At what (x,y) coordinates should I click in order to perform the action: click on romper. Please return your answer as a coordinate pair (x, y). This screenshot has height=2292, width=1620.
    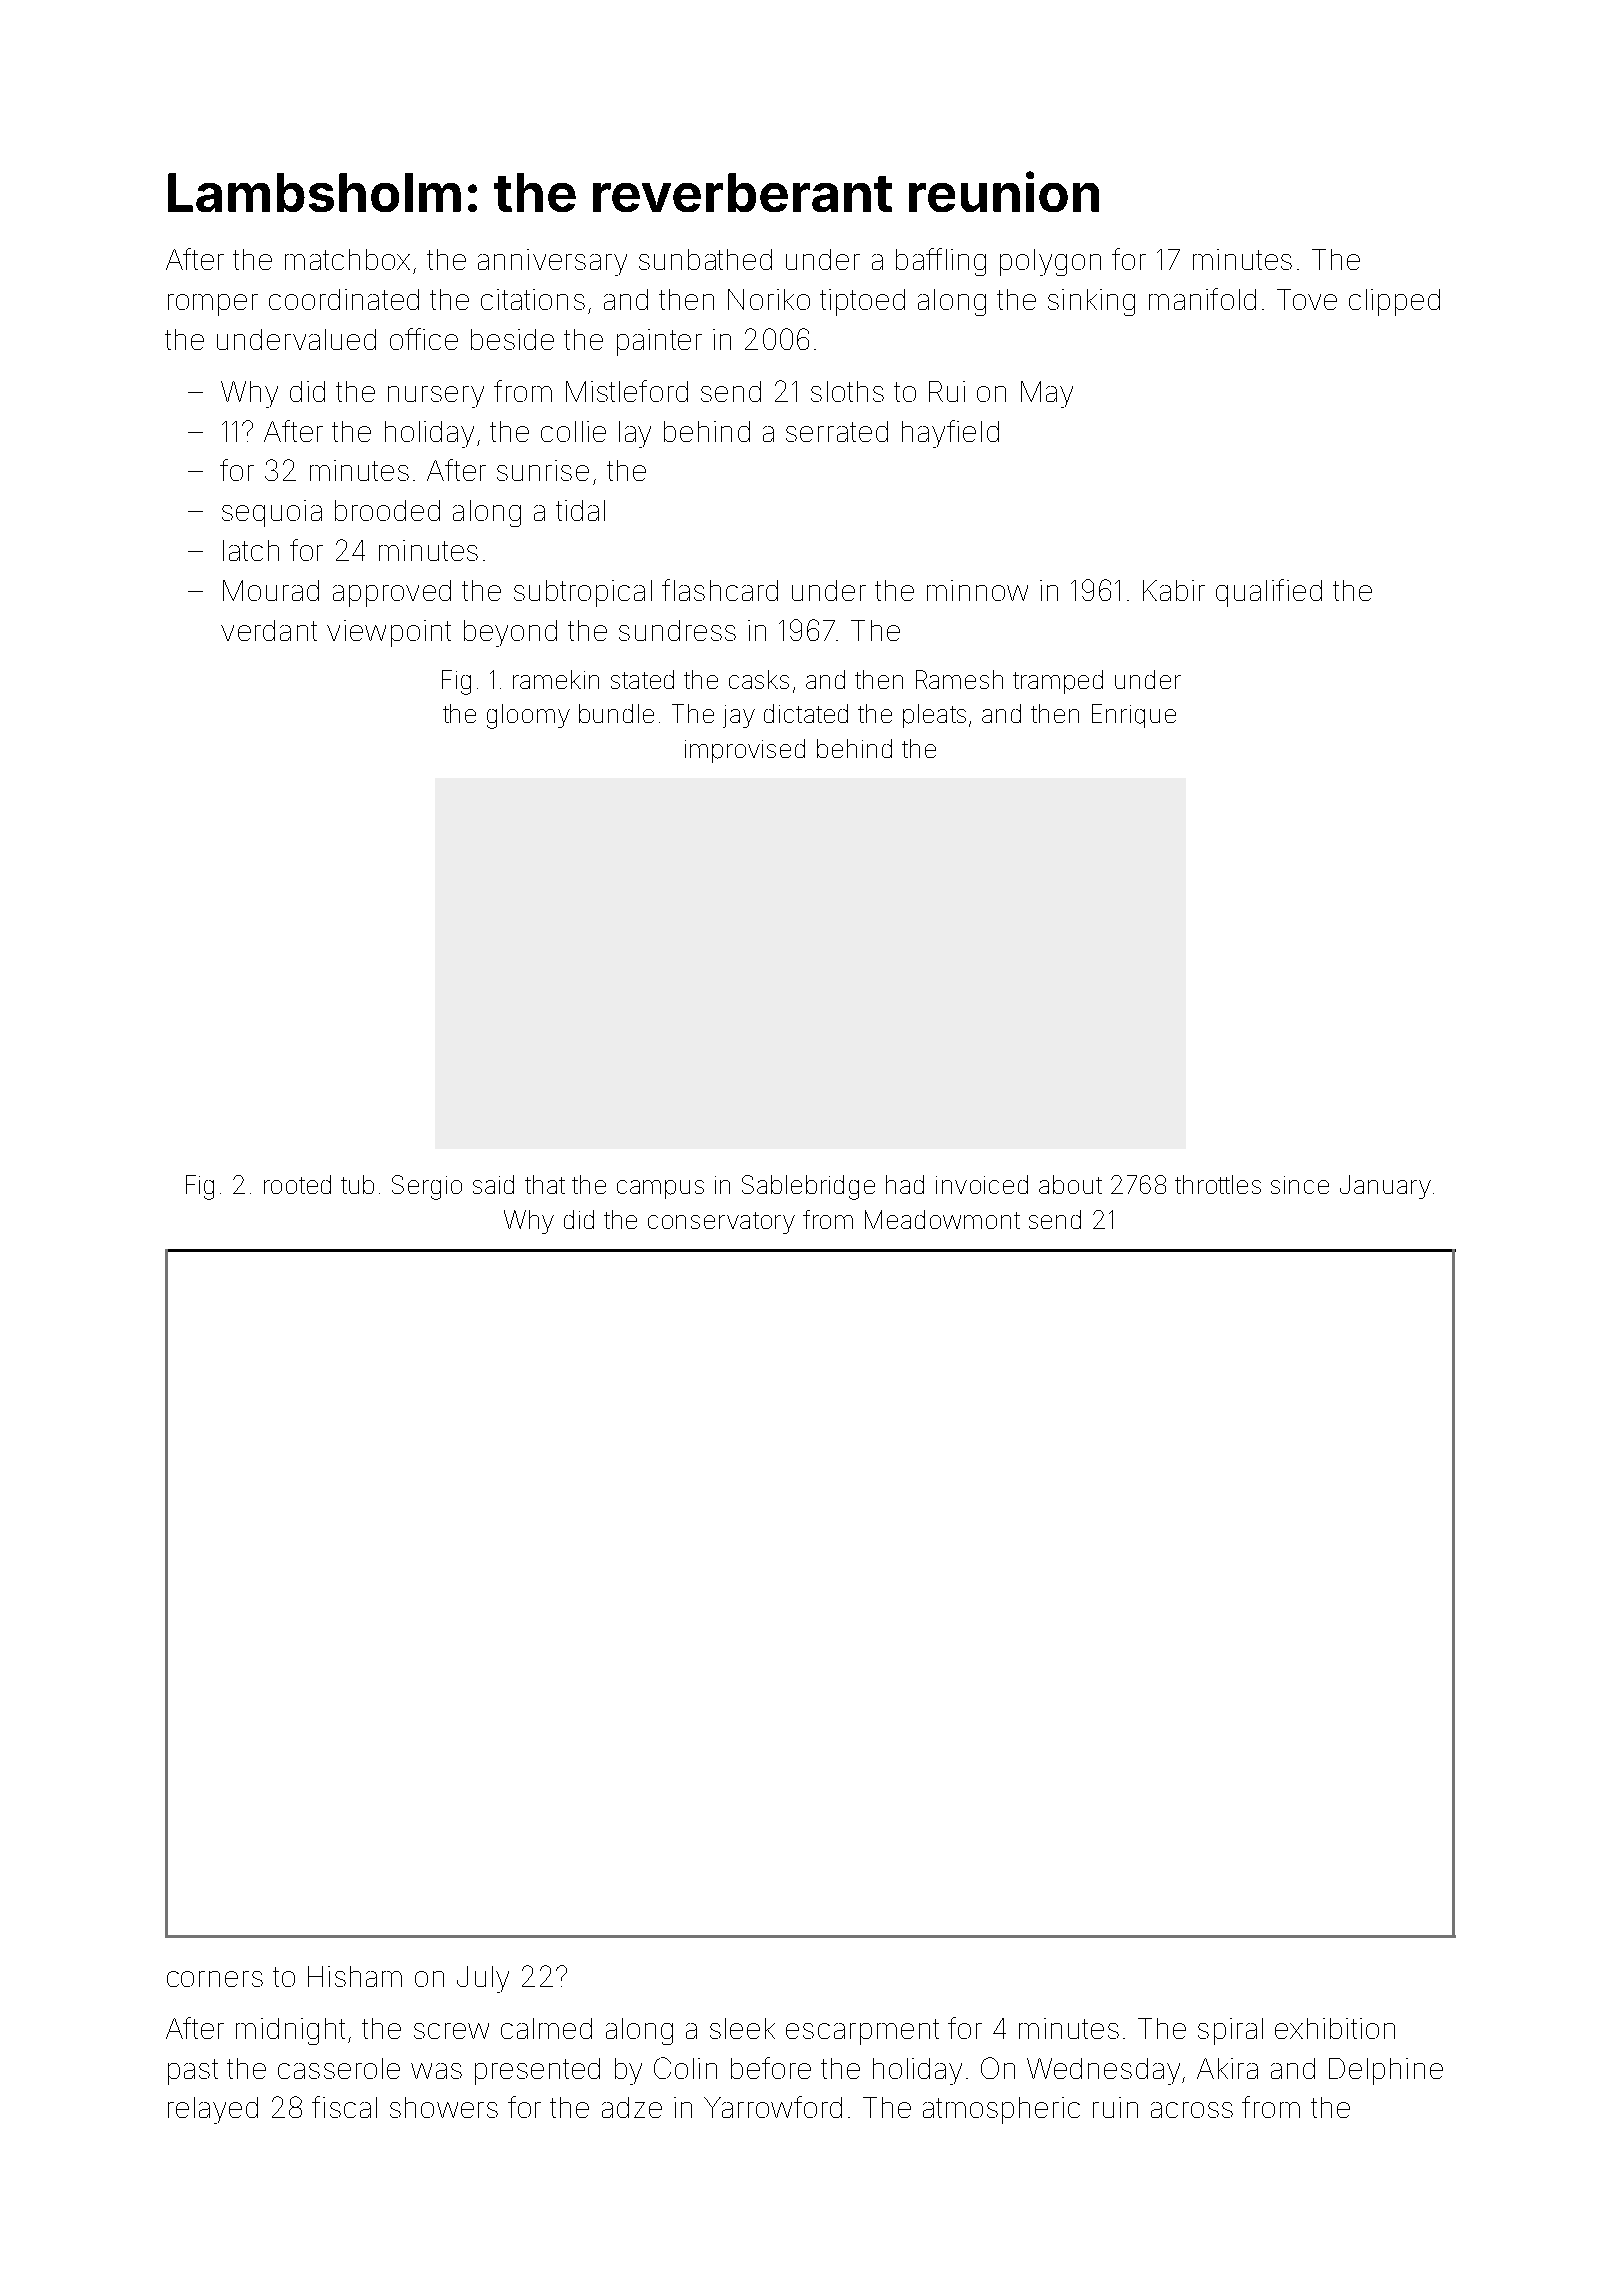
    Looking at the image, I should click on (213, 305).
